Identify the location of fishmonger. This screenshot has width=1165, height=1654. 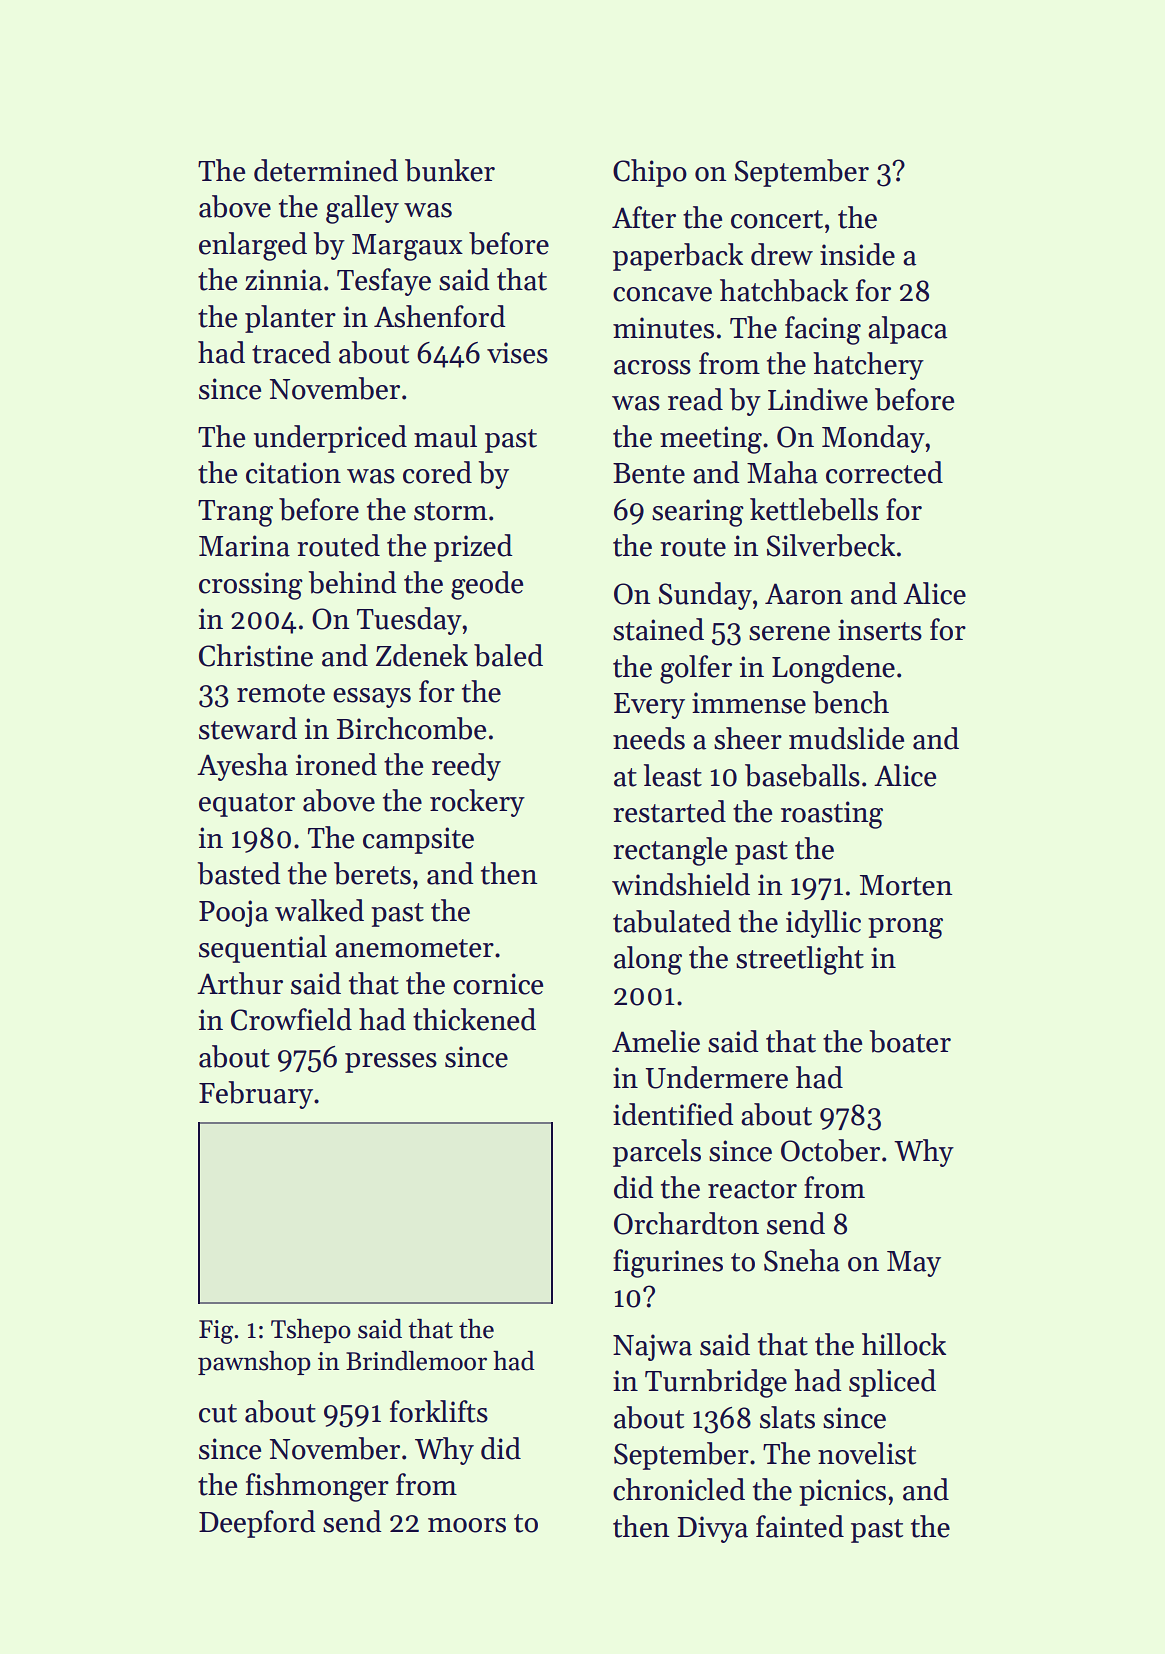
(317, 1487).
